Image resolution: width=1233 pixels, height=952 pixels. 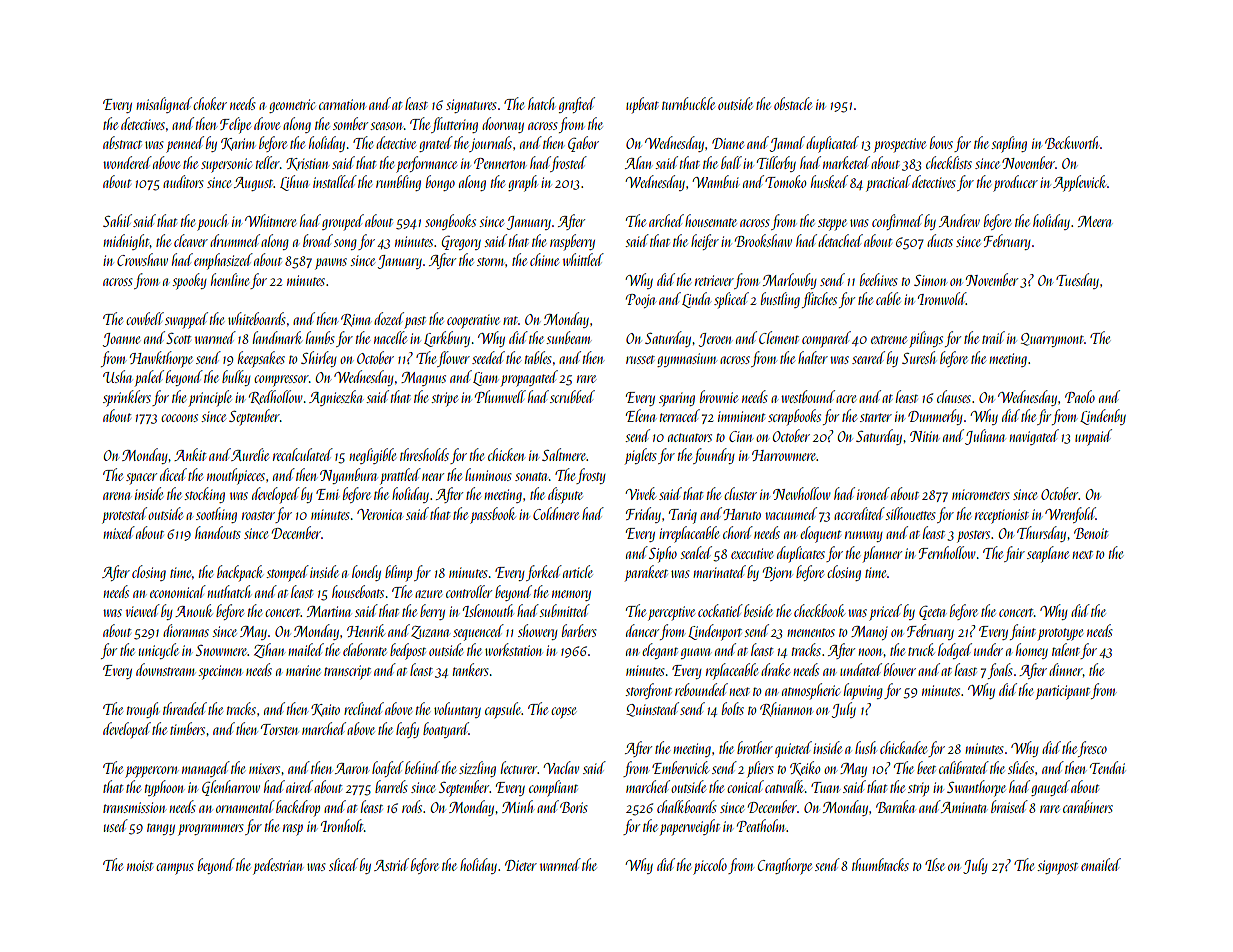 What do you see at coordinates (216, 515) in the screenshot?
I see `soothing` at bounding box center [216, 515].
